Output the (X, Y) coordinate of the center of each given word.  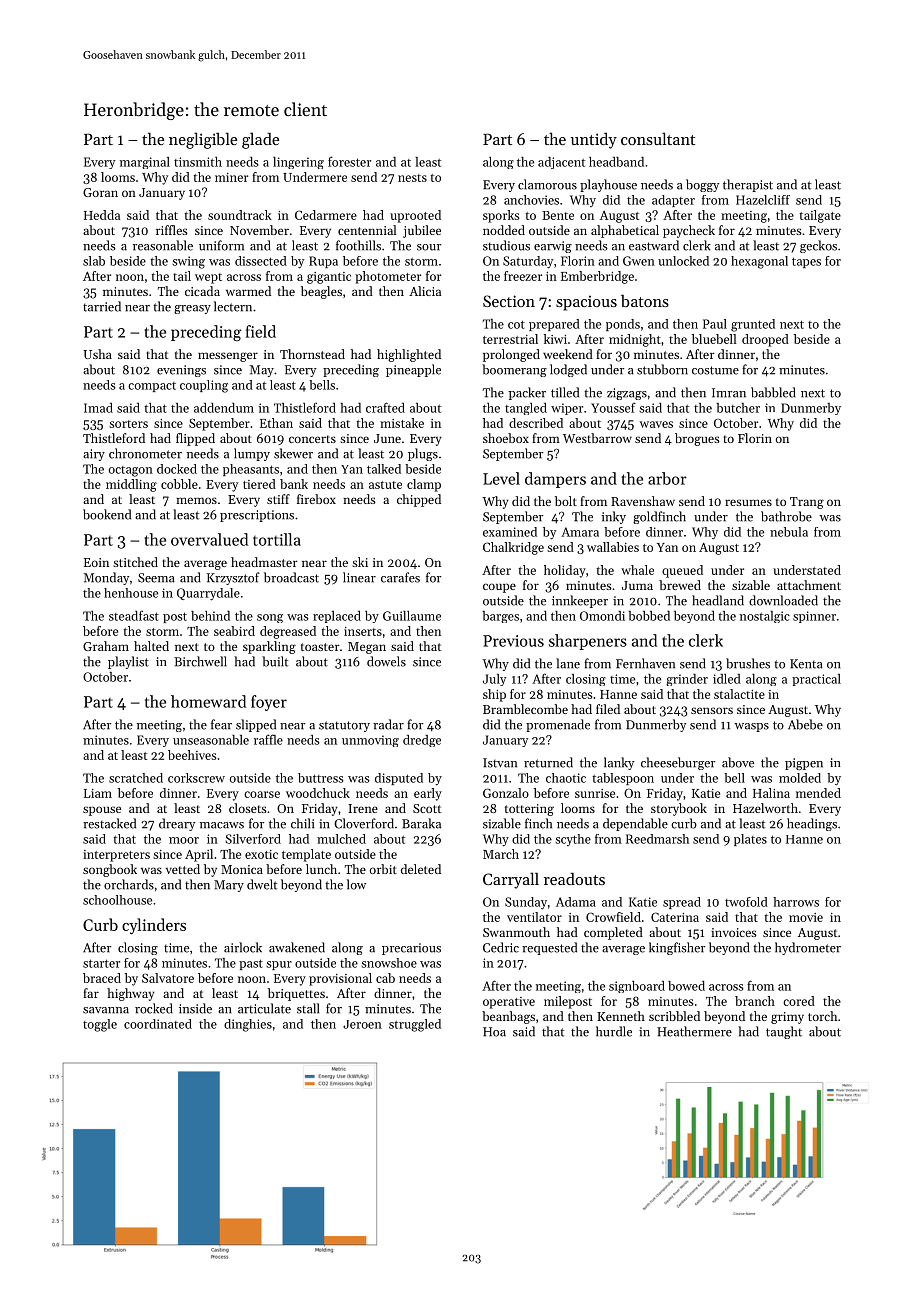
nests (412, 178)
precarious (411, 949)
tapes (806, 262)
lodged (568, 370)
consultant (658, 138)
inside (195, 1008)
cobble (179, 484)
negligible (203, 140)
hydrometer (808, 948)
